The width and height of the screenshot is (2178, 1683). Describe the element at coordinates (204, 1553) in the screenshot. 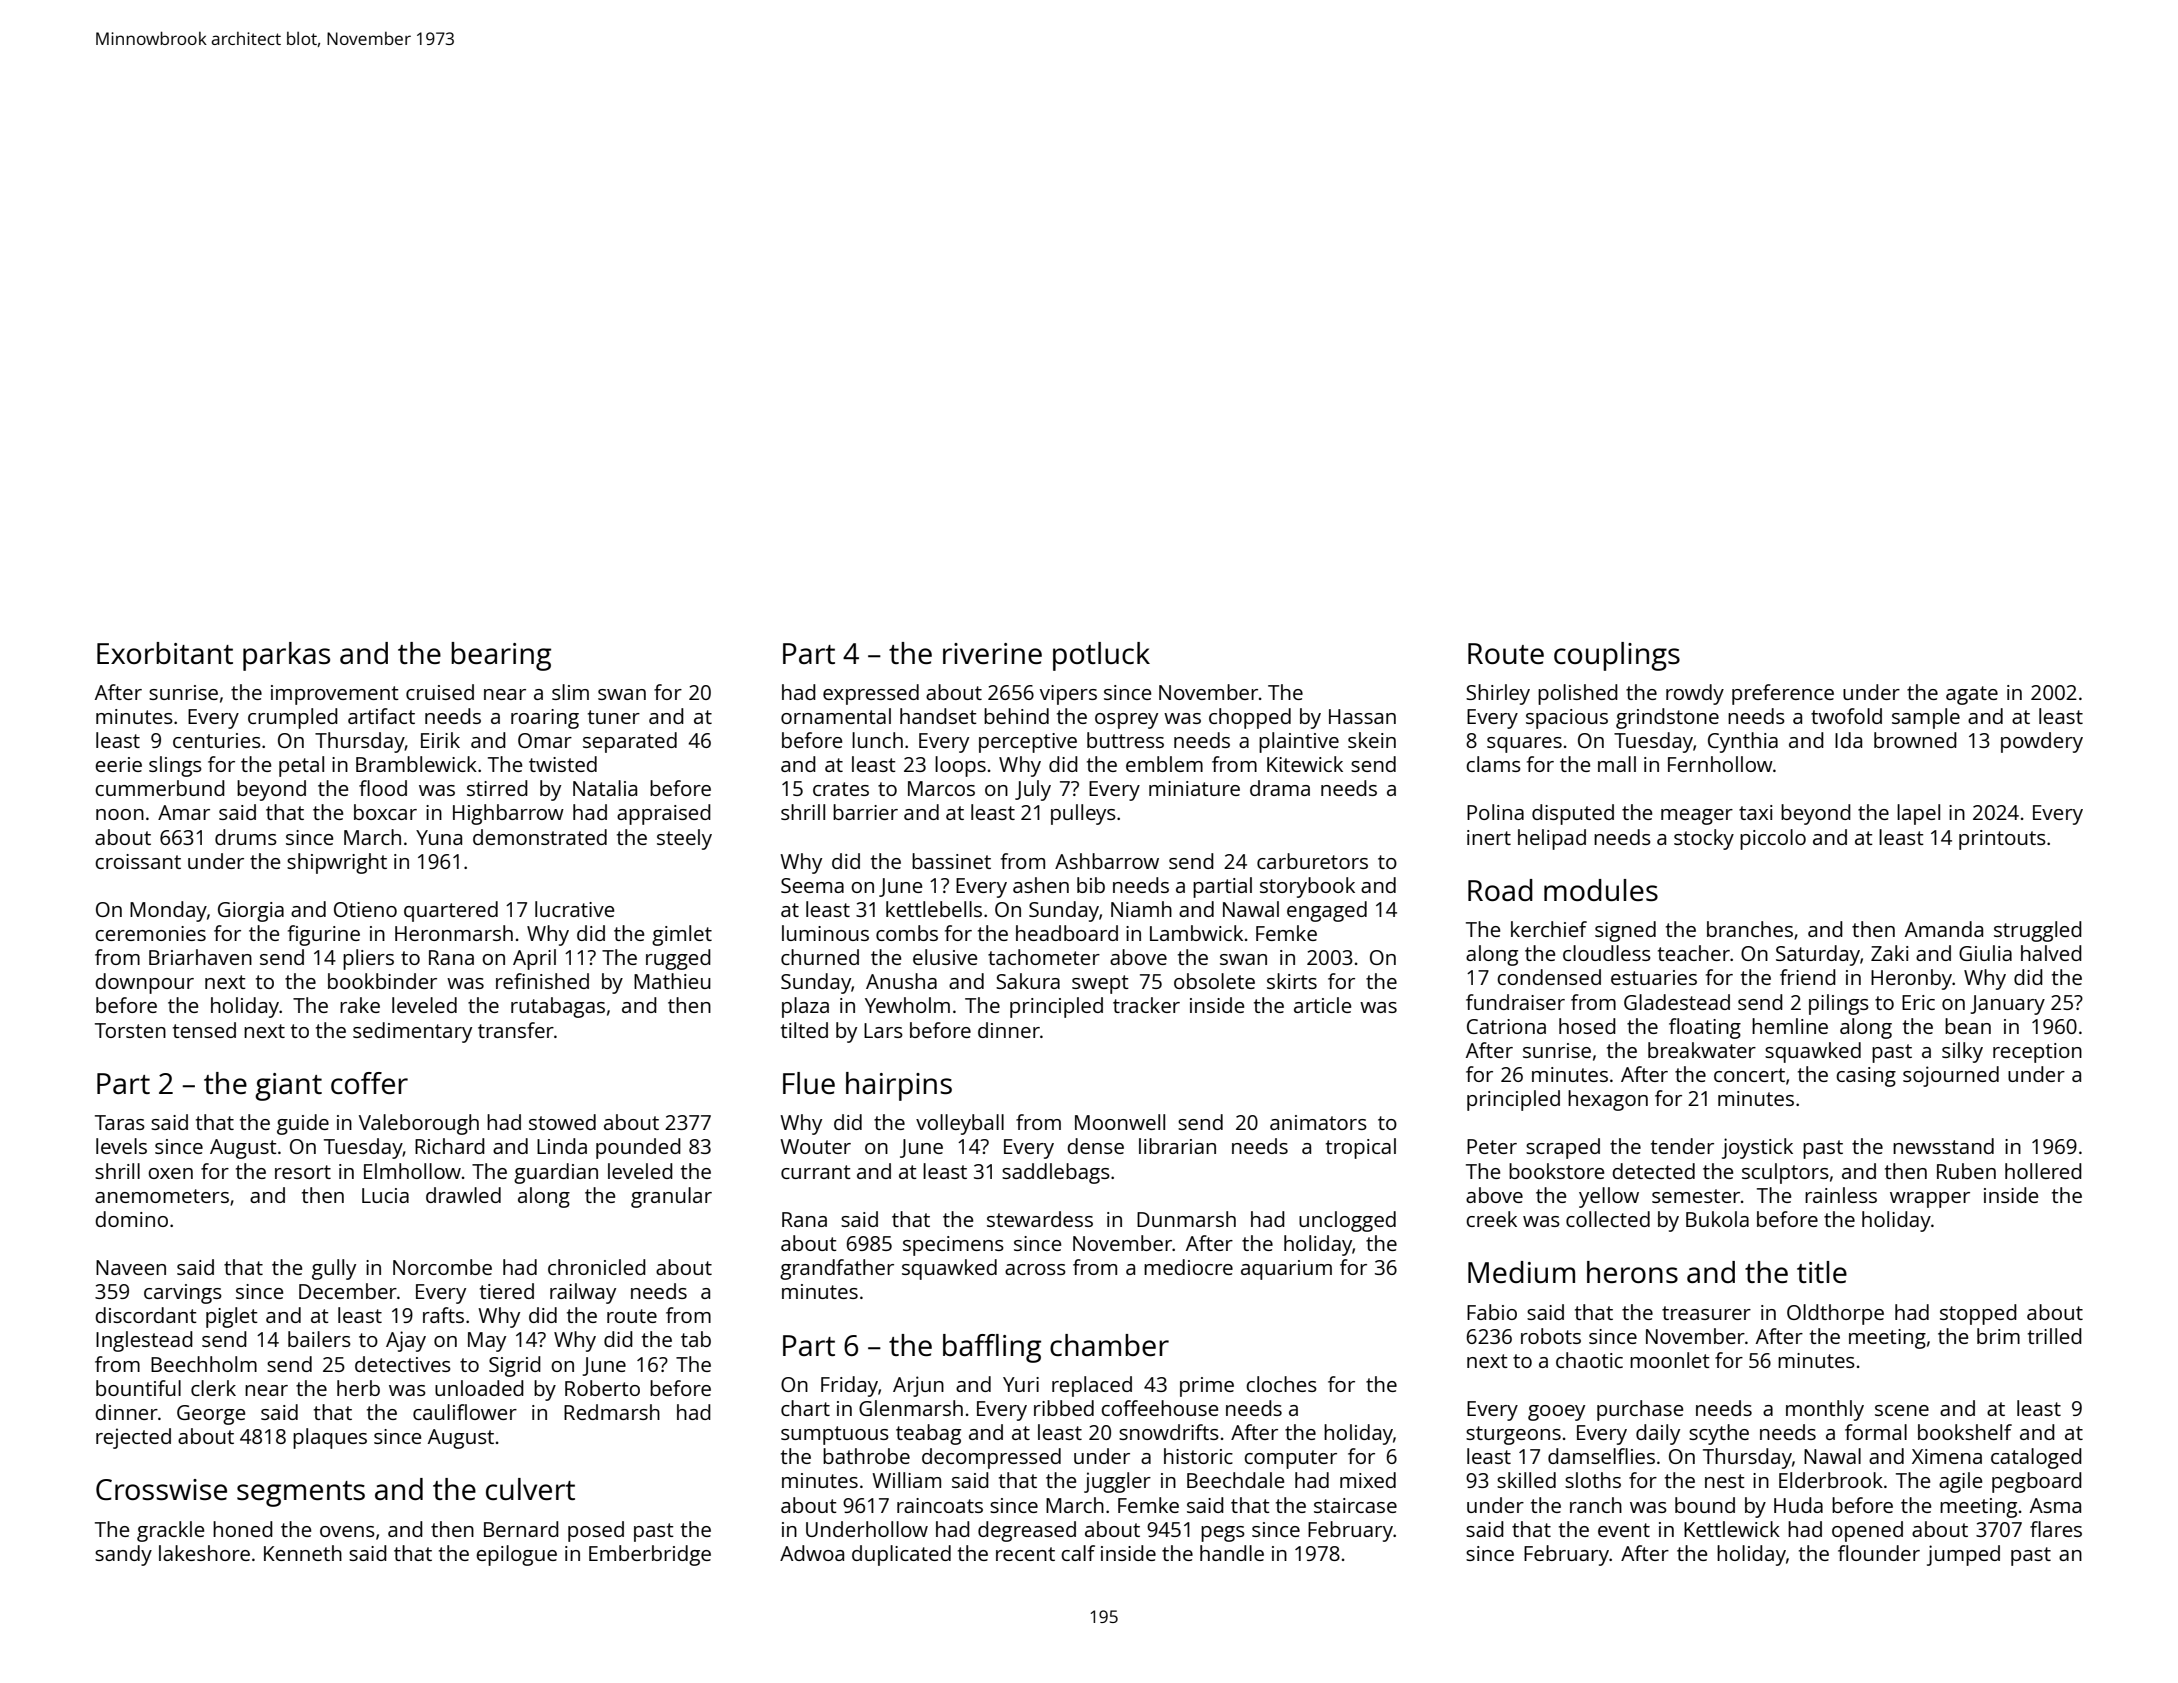

I see `lakeshore` at that location.
